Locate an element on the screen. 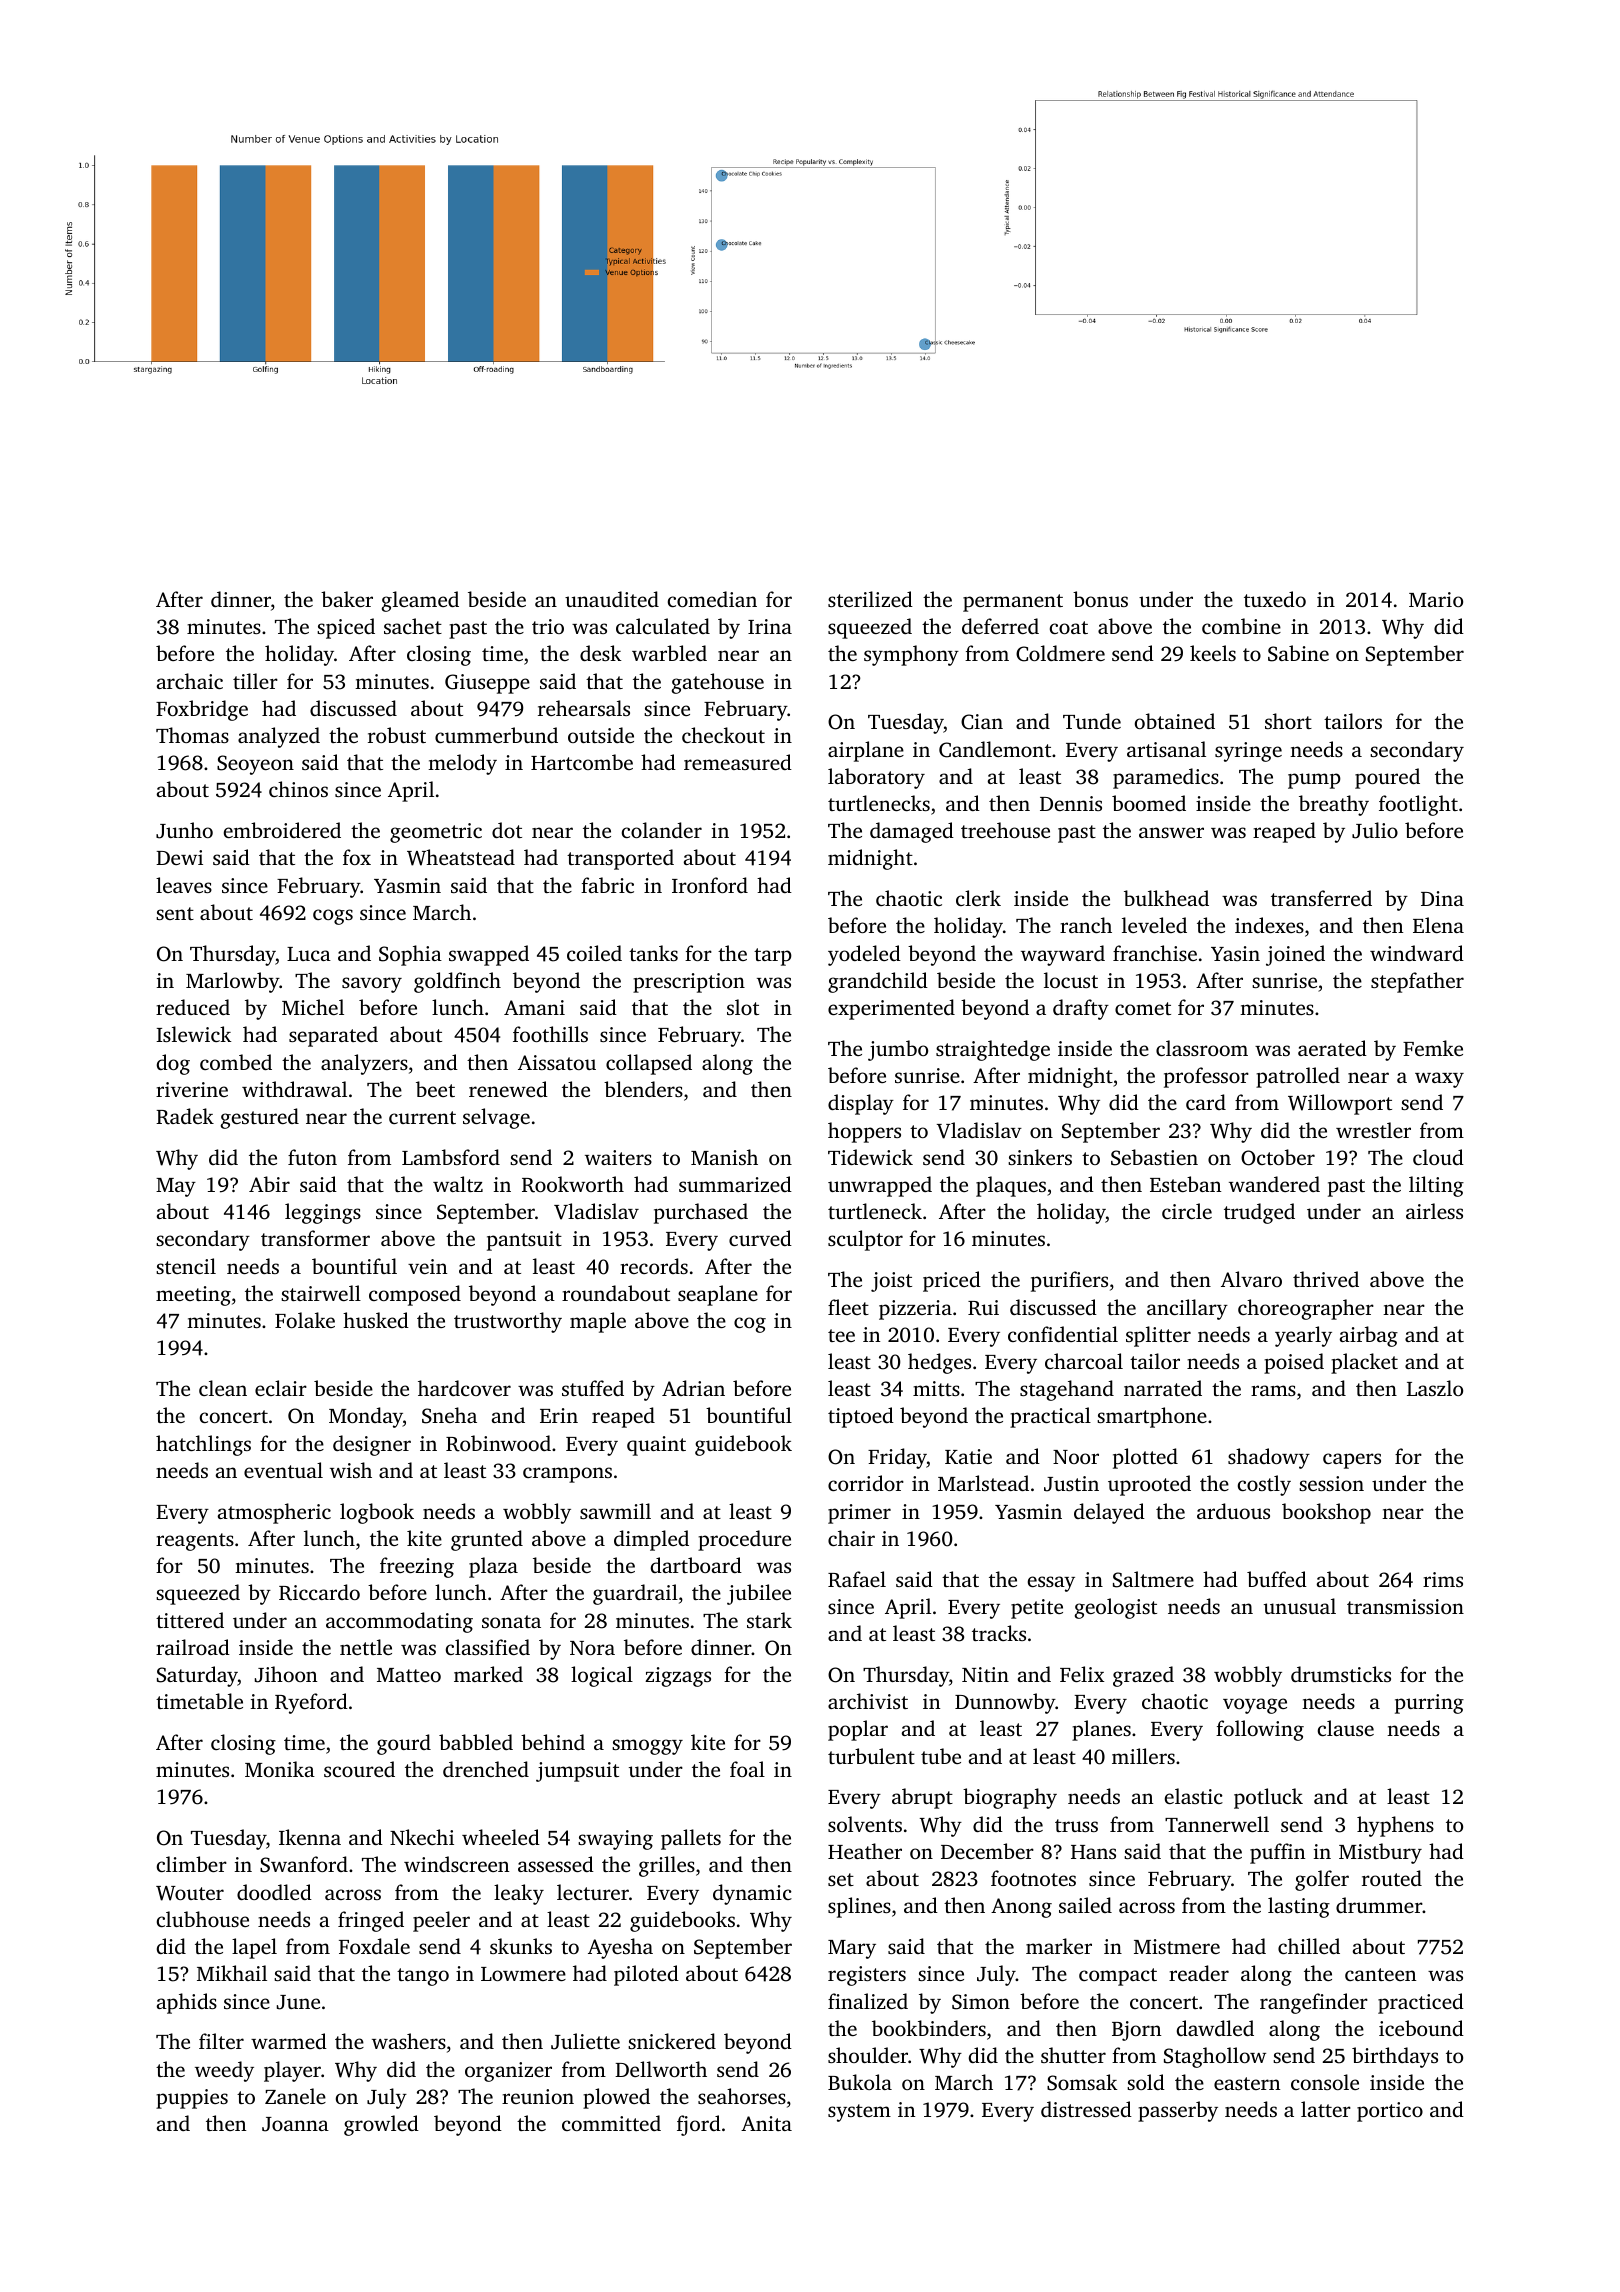 Image resolution: width=1620 pixels, height=2292 pixels. archaic is located at coordinates (190, 681).
